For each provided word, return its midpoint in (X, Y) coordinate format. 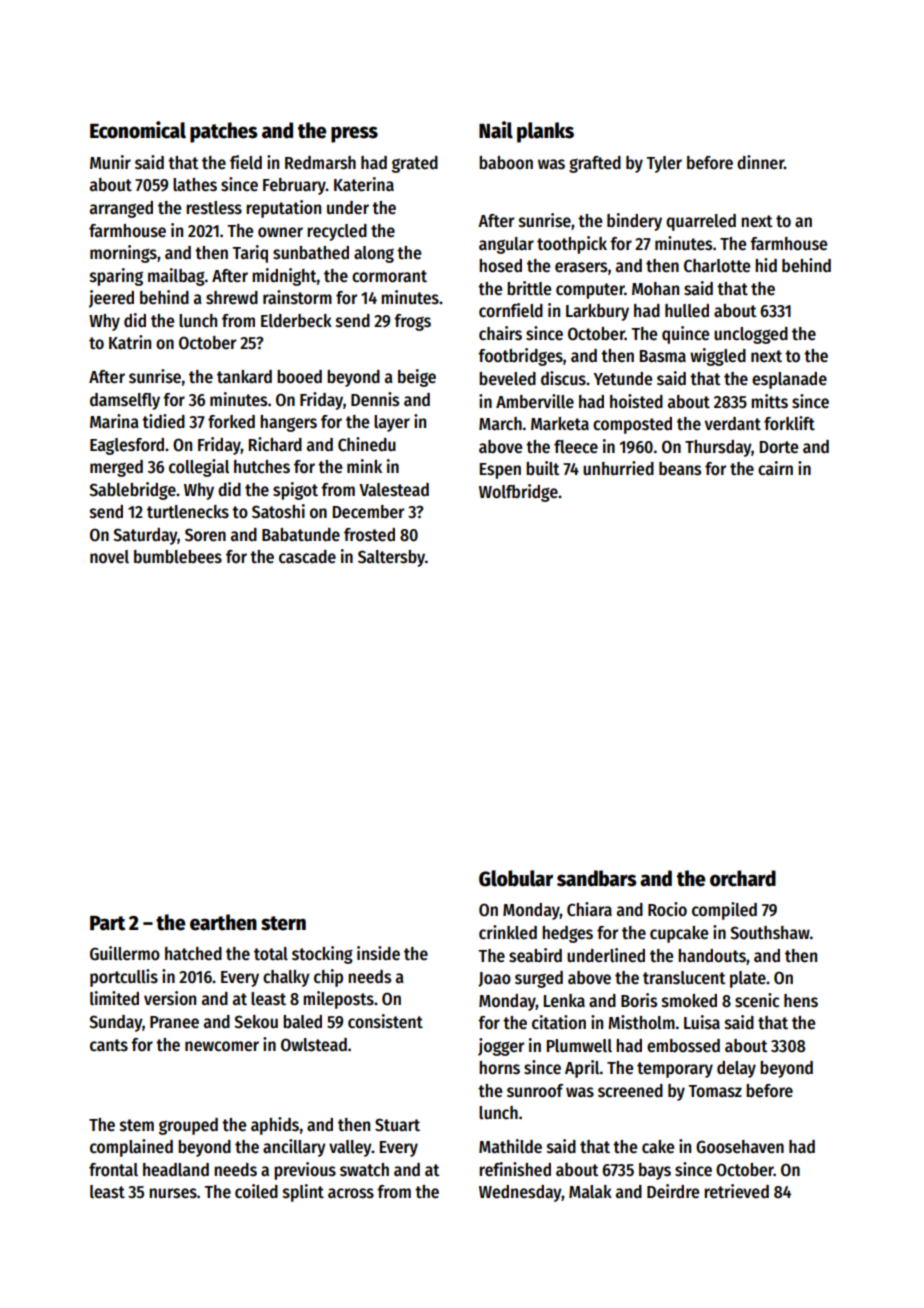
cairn (775, 468)
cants (109, 1045)
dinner (760, 162)
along (374, 254)
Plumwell (579, 1046)
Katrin (130, 342)
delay (736, 1069)
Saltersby (391, 558)
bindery (634, 222)
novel (109, 557)
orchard (743, 878)
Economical (138, 130)
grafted (595, 164)
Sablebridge (132, 491)
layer (392, 423)
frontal (113, 1170)
